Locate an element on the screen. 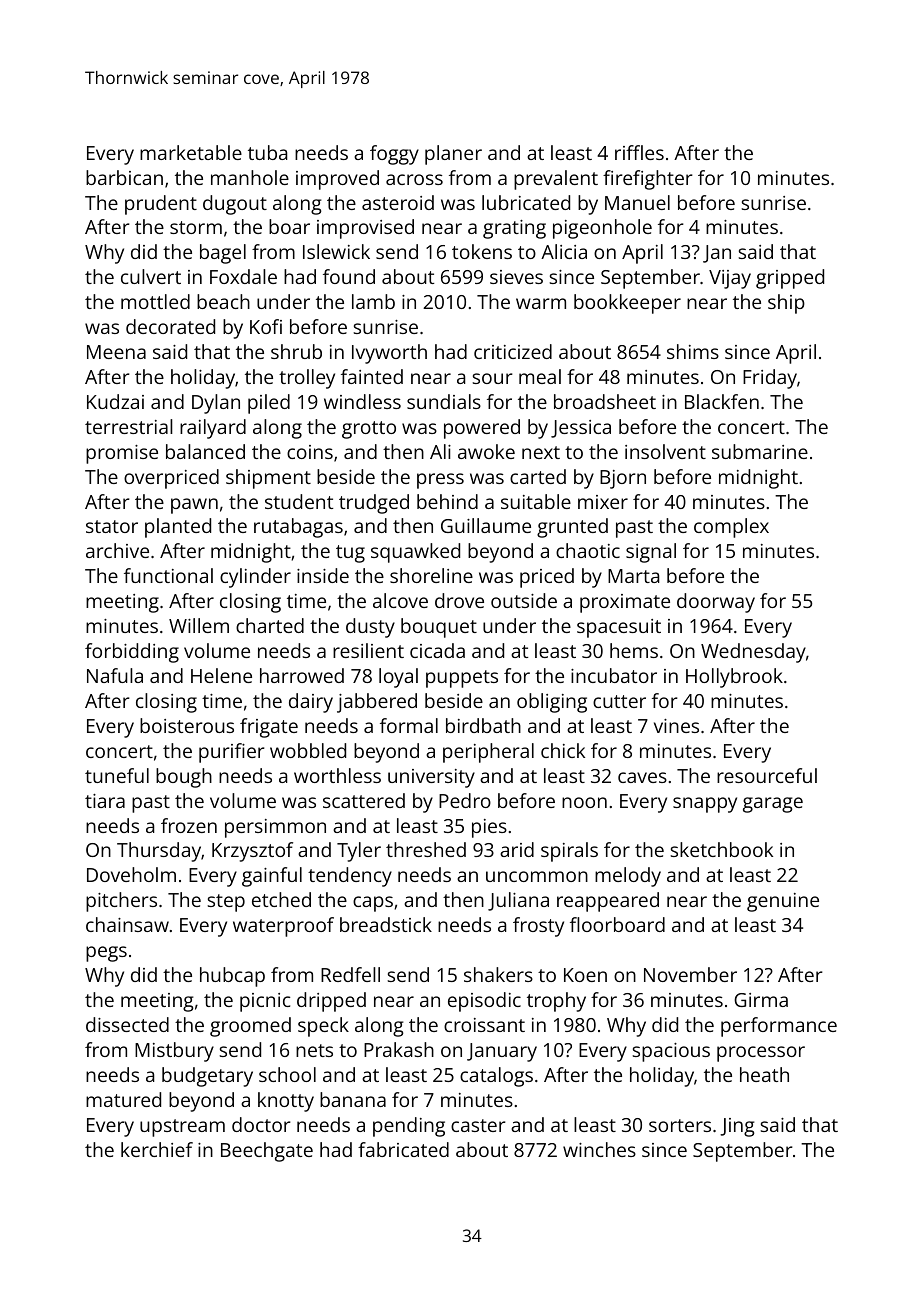  obliging is located at coordinates (552, 703).
